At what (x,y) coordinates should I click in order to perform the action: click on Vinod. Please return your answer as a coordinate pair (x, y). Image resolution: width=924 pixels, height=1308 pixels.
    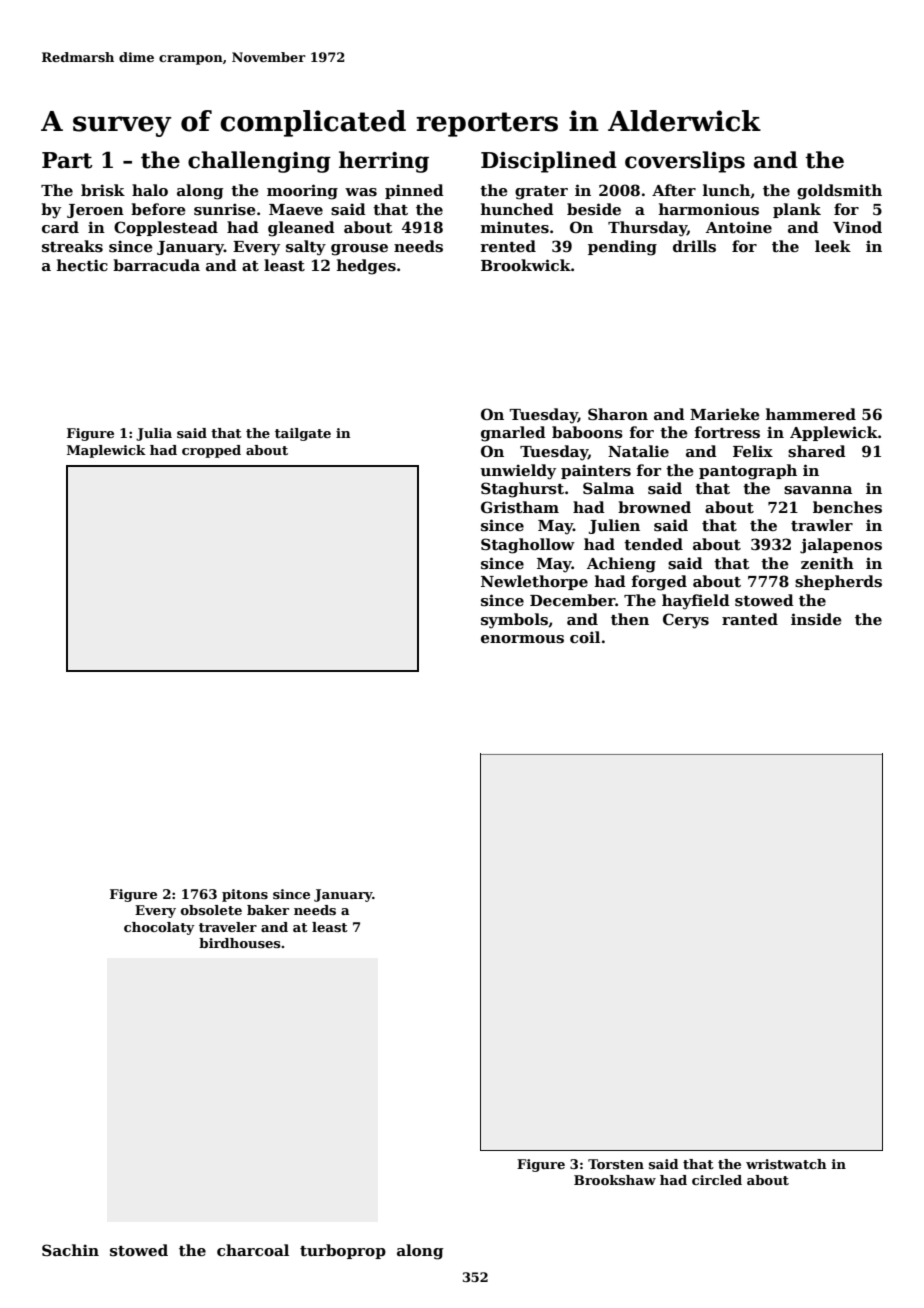
    Looking at the image, I should click on (857, 227).
